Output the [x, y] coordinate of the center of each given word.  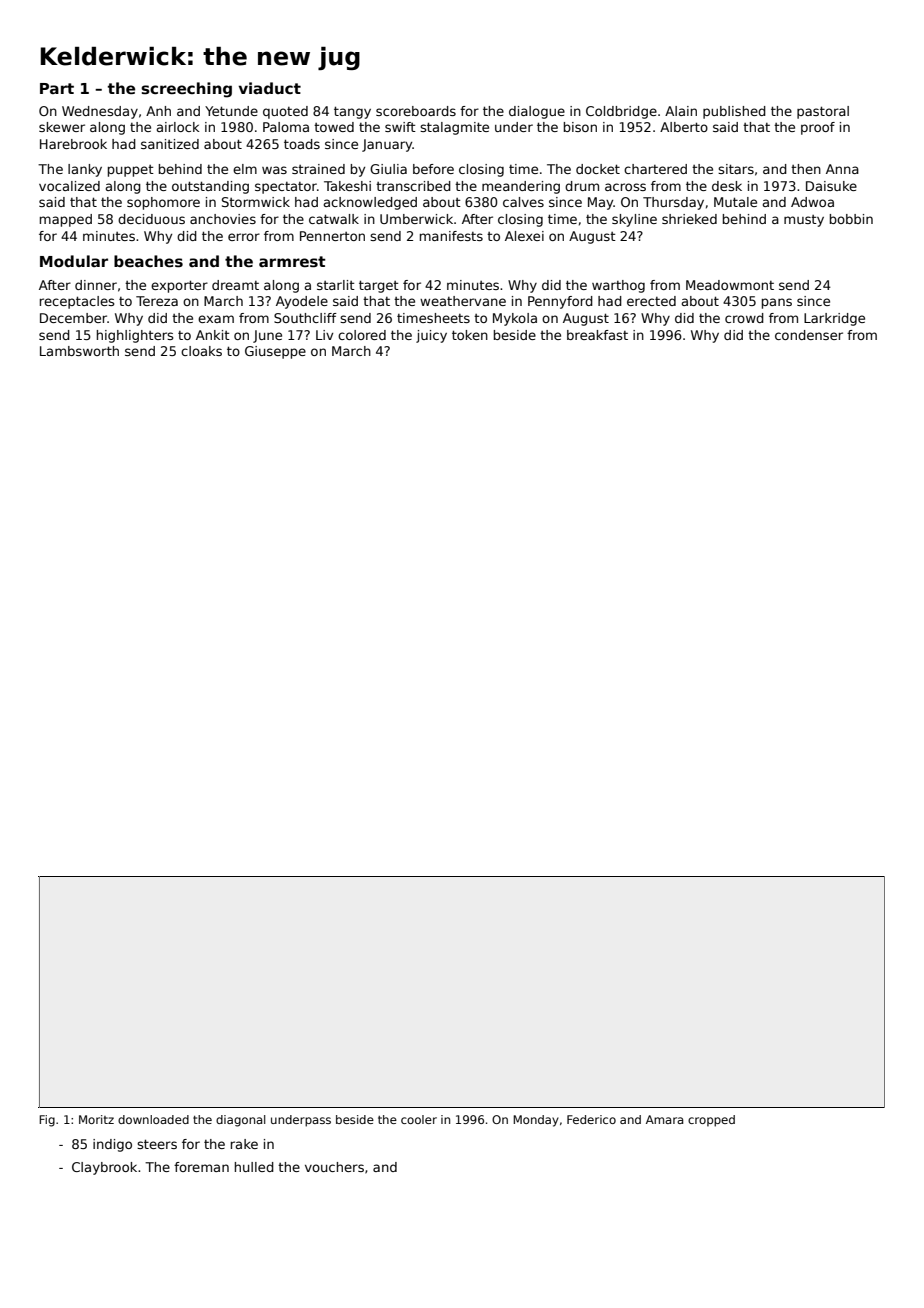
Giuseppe [275, 352]
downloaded [153, 1119]
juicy [431, 336]
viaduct [270, 88]
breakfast [597, 335]
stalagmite [454, 128]
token [470, 335]
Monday [536, 1121]
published [734, 112]
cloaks [201, 351]
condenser [809, 335]
